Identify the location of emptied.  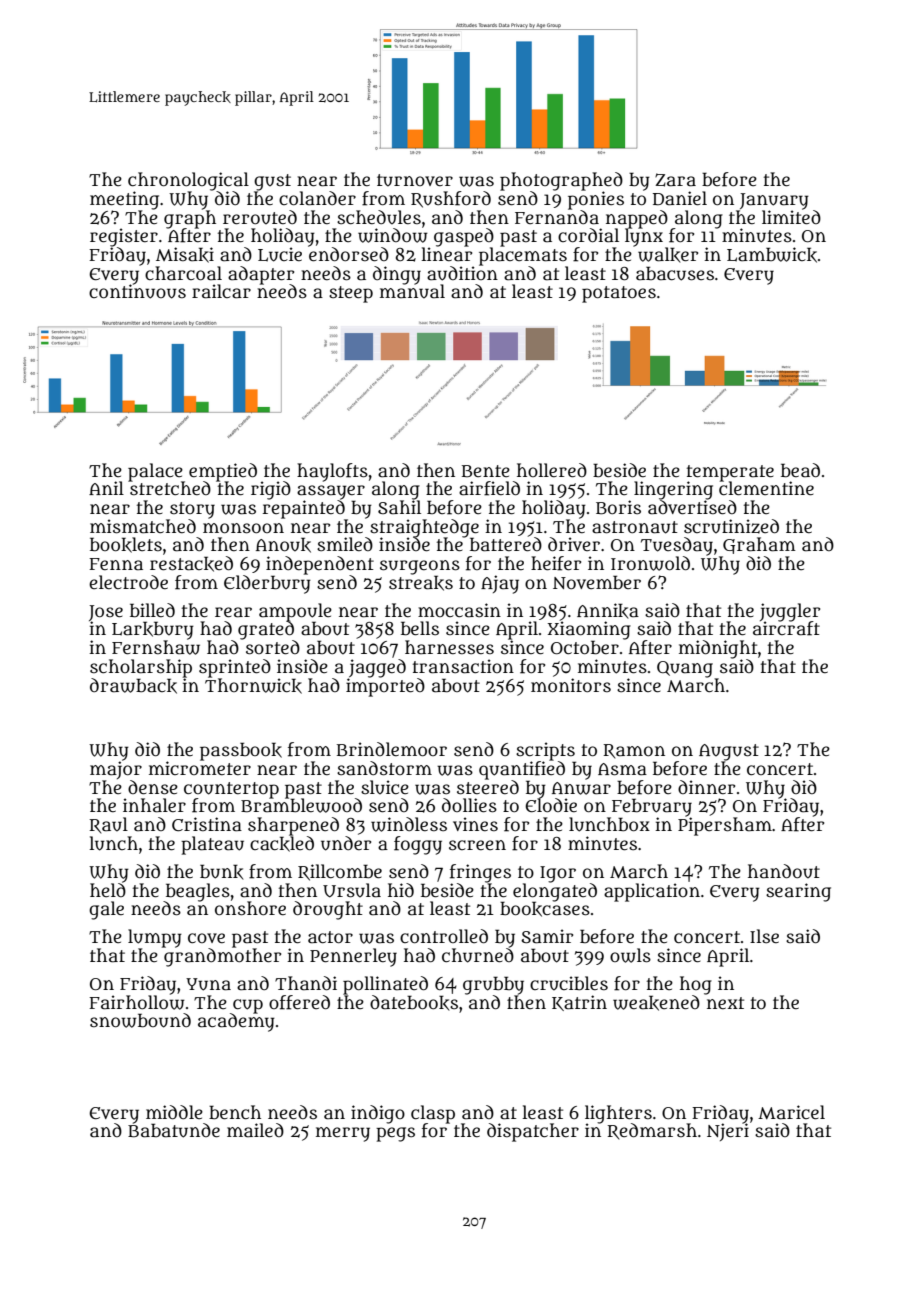
(223, 472).
